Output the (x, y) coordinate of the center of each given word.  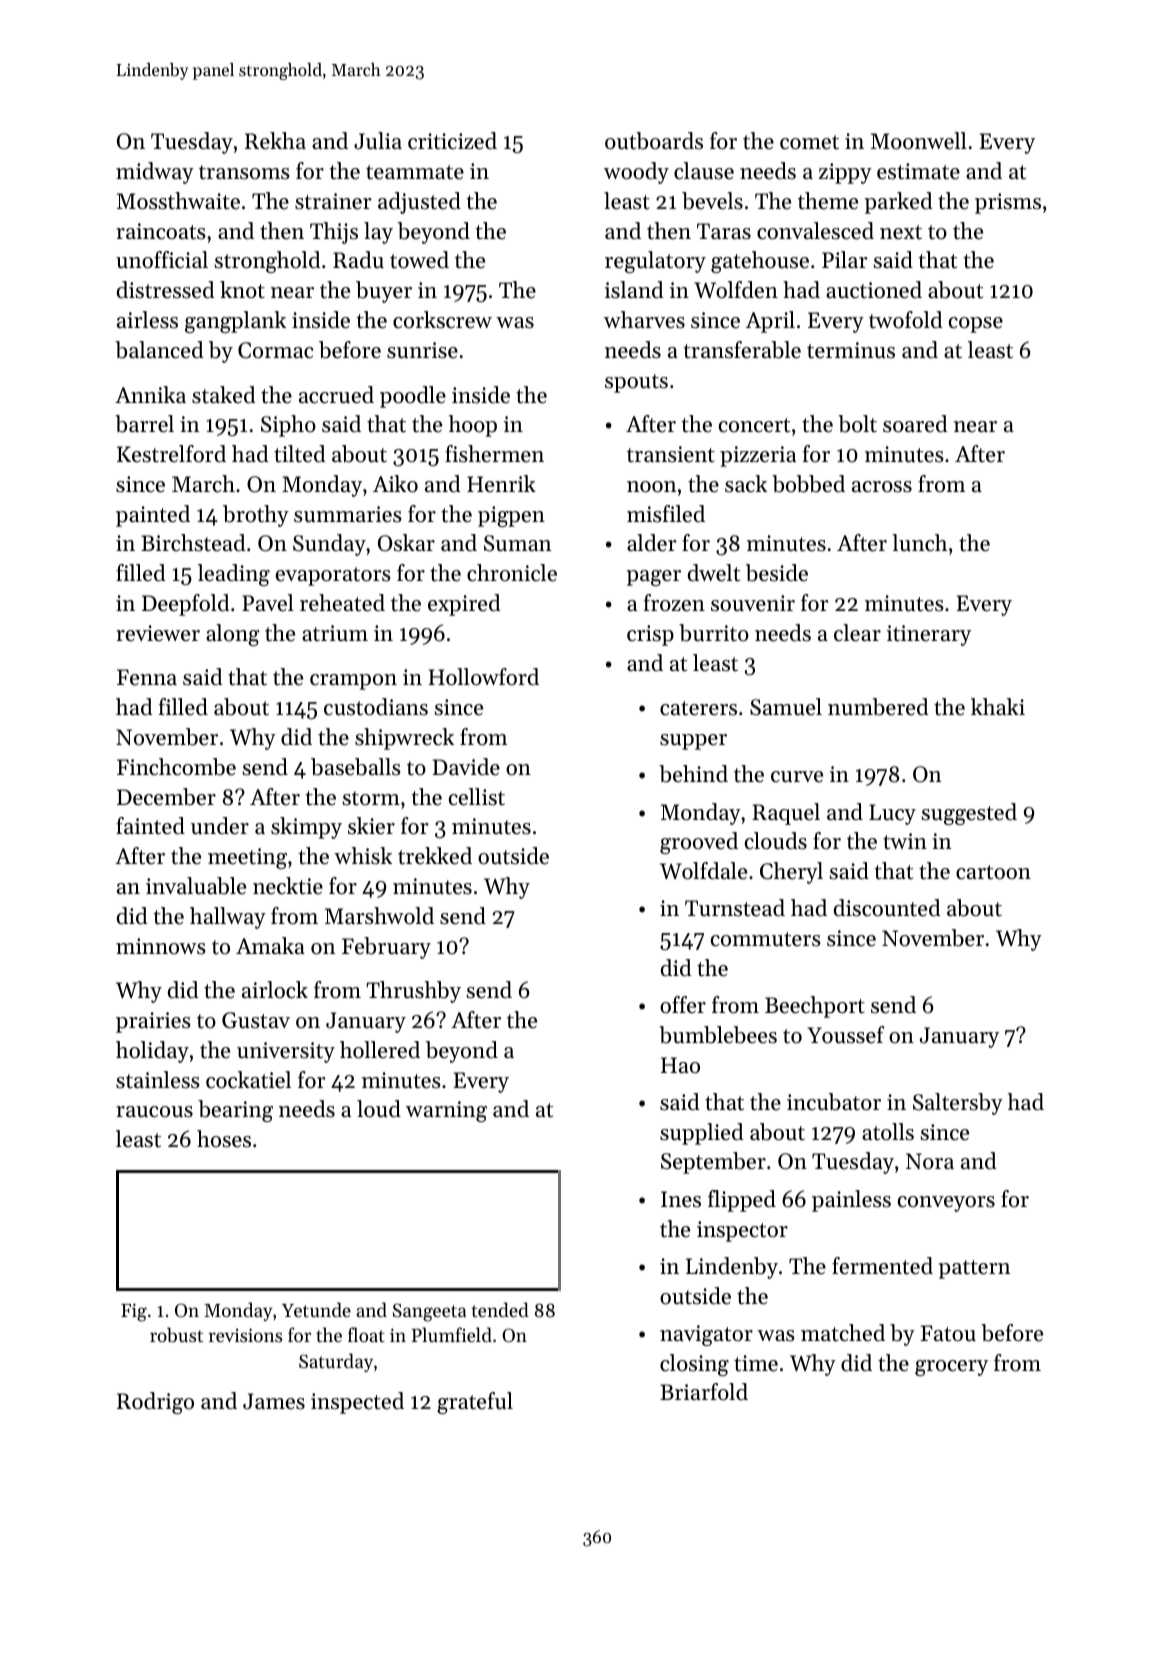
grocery (951, 1368)
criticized (452, 141)
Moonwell (919, 141)
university (286, 1052)
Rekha (275, 141)
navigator (706, 1335)
